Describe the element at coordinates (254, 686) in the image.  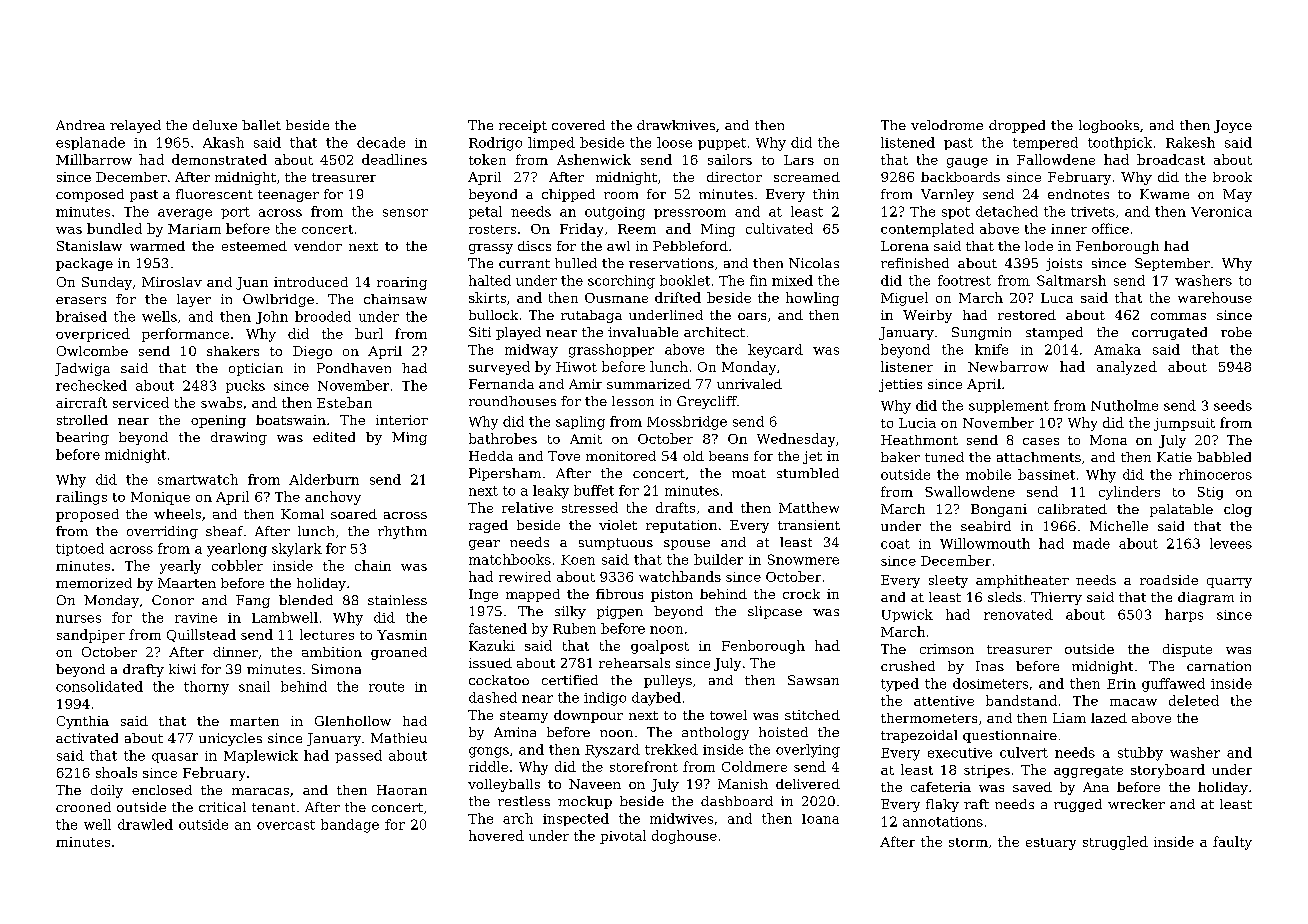
I see `snail` at that location.
